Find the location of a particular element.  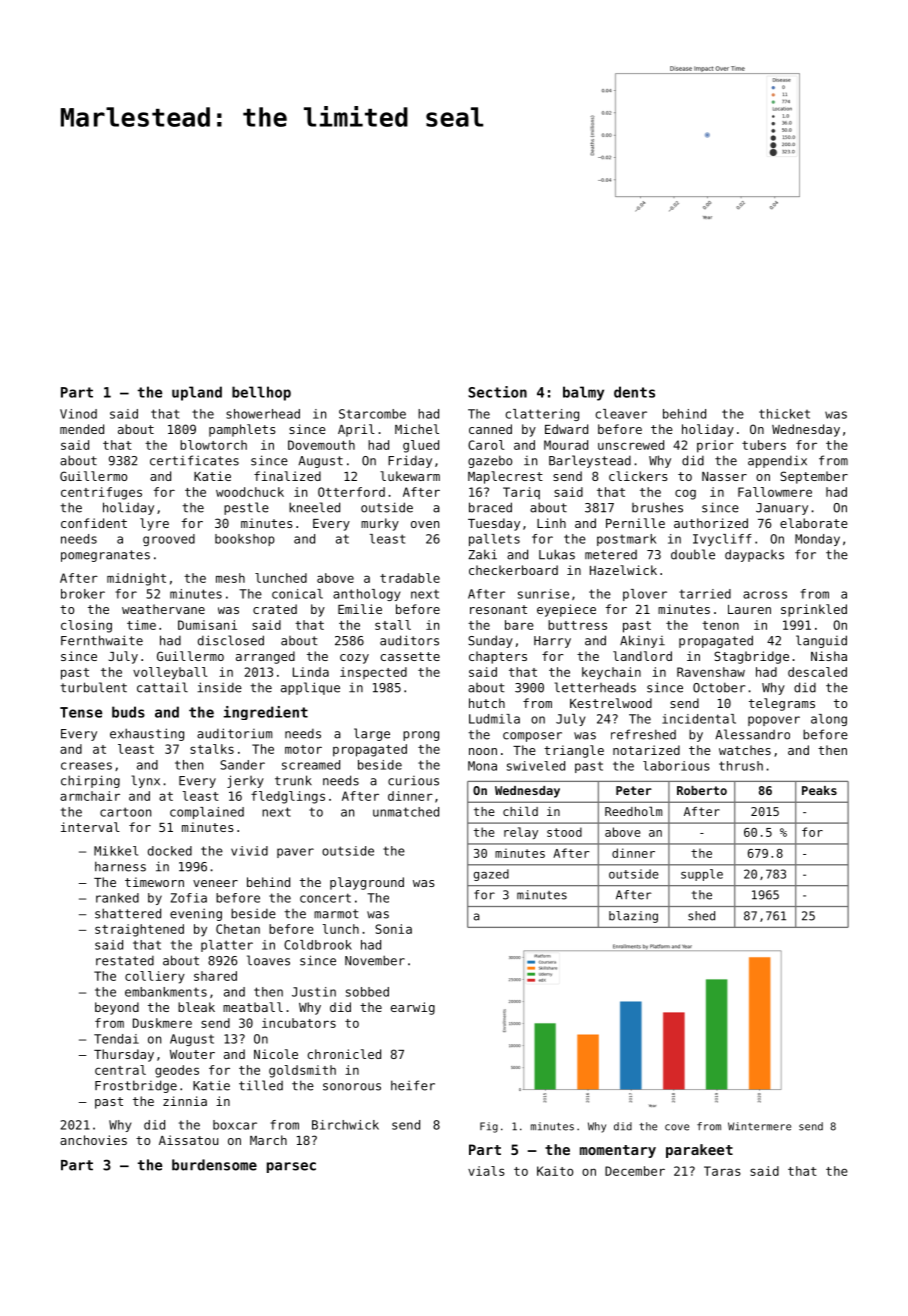

Ivycliff is located at coordinates (722, 540).
